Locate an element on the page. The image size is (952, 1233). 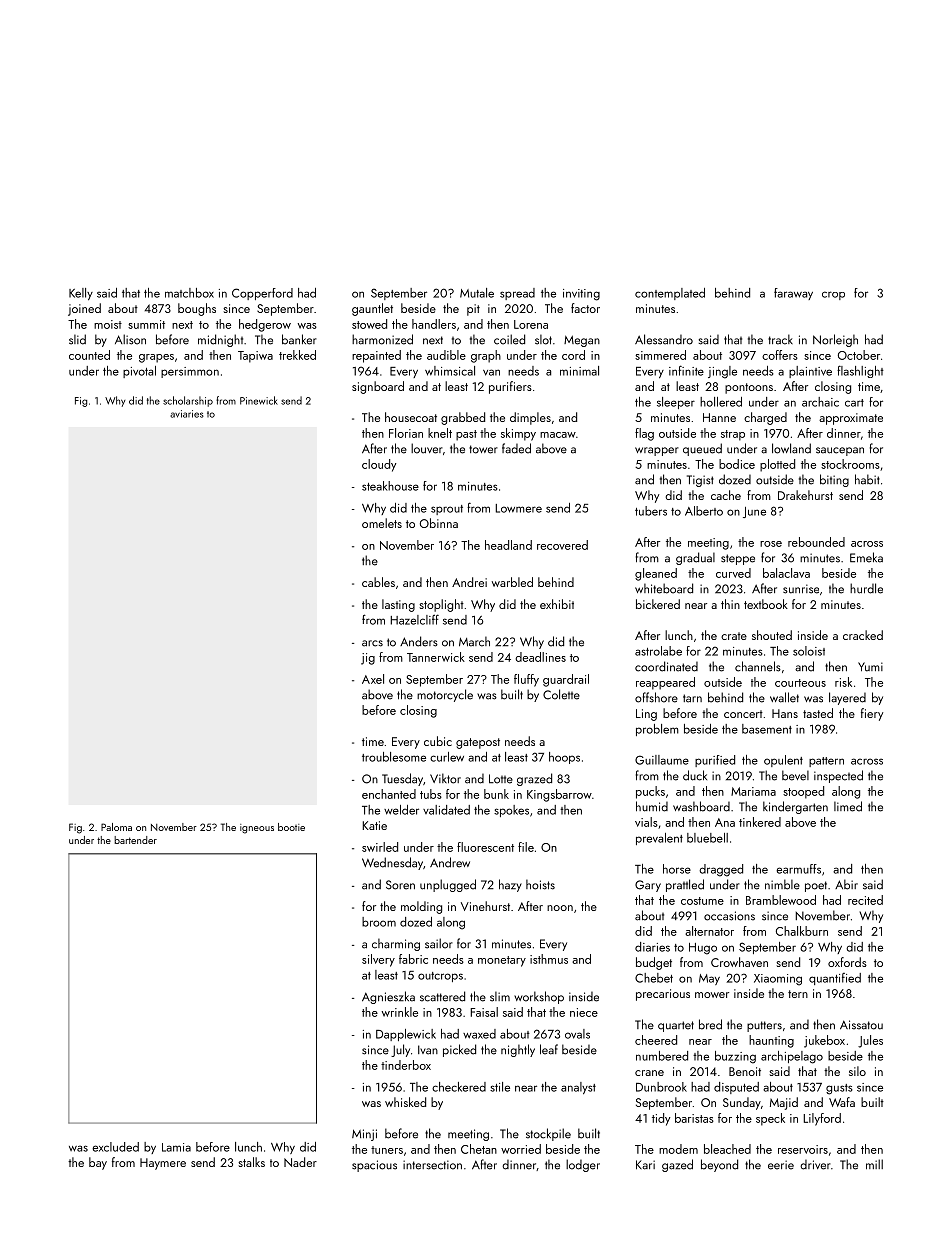
mower is located at coordinates (712, 995).
